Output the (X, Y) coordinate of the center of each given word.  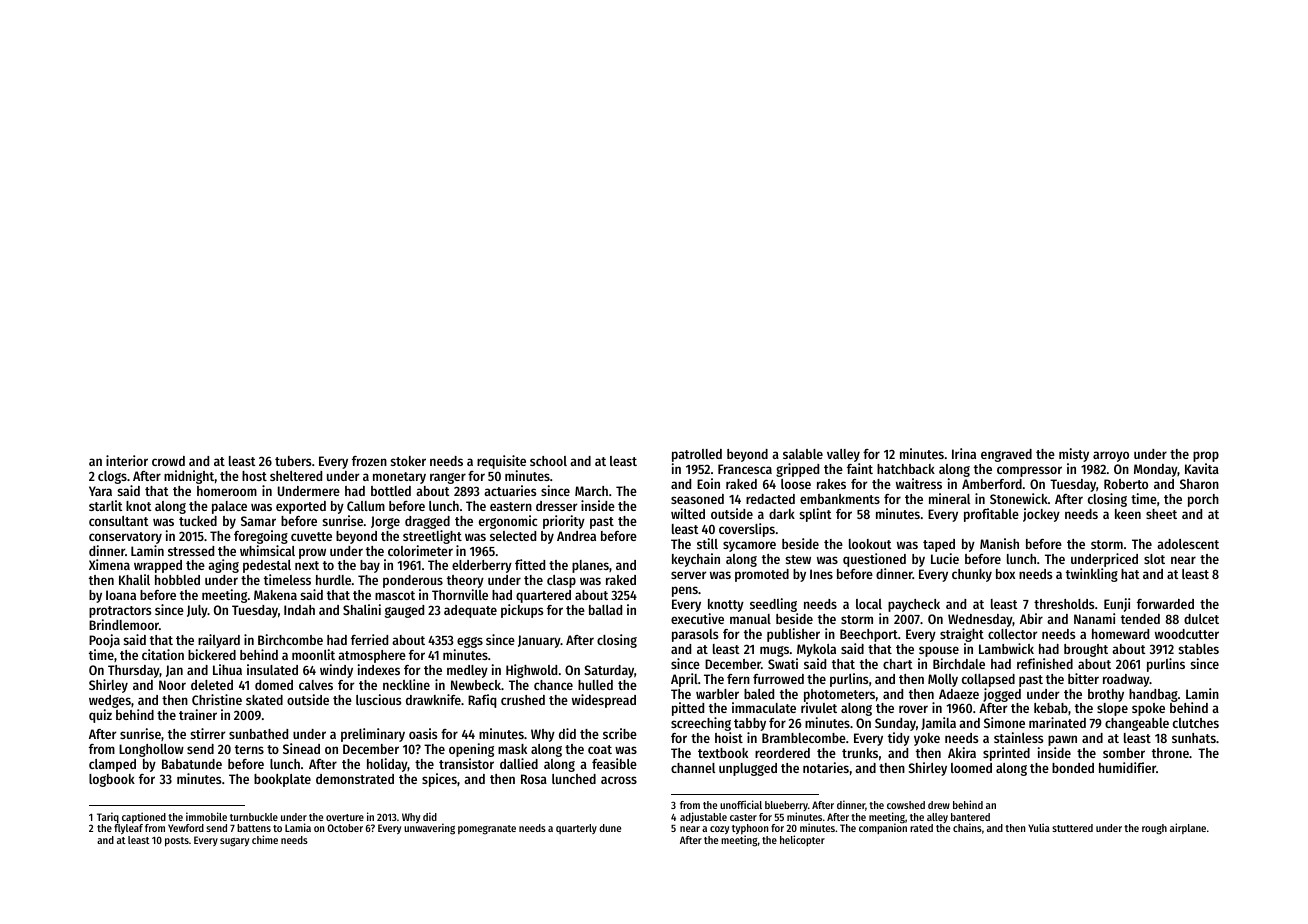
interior (127, 460)
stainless (1018, 737)
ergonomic (508, 522)
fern (738, 679)
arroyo (1111, 456)
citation (163, 654)
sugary (234, 842)
